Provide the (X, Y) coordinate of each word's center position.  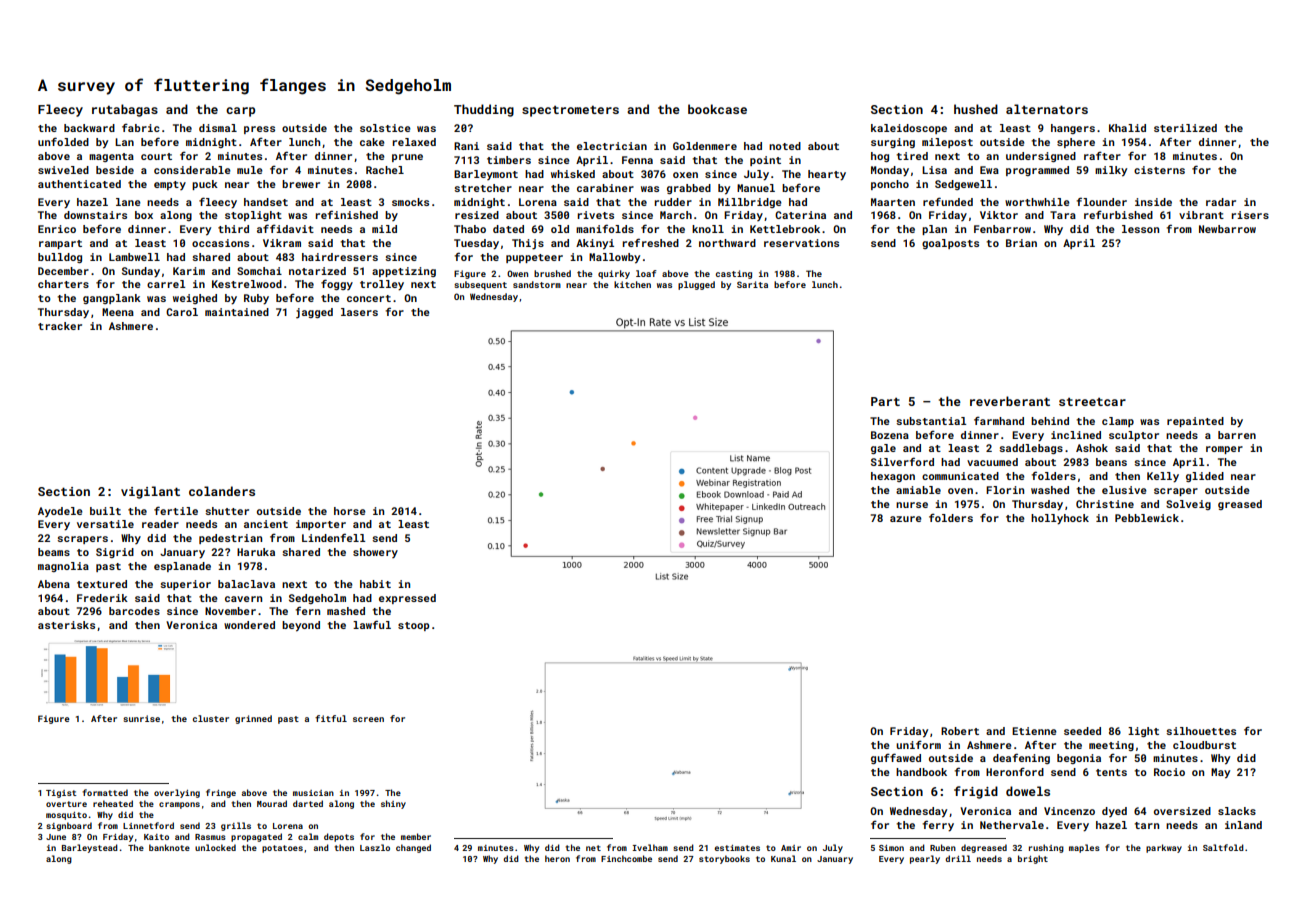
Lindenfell (333, 537)
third (233, 229)
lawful (372, 624)
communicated (960, 476)
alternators (1047, 109)
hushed (976, 109)
